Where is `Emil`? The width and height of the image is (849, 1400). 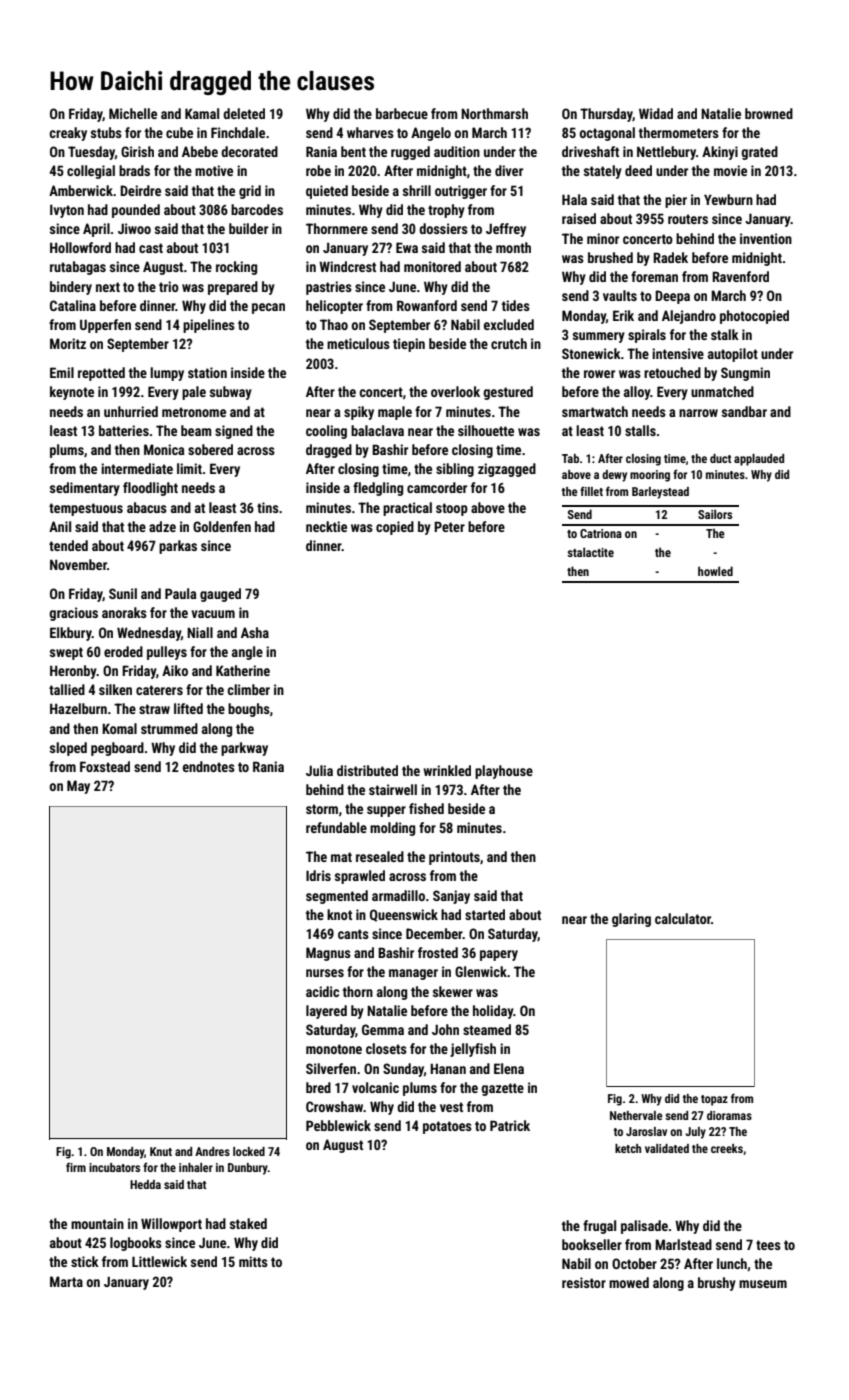 Emil is located at coordinates (62, 372).
